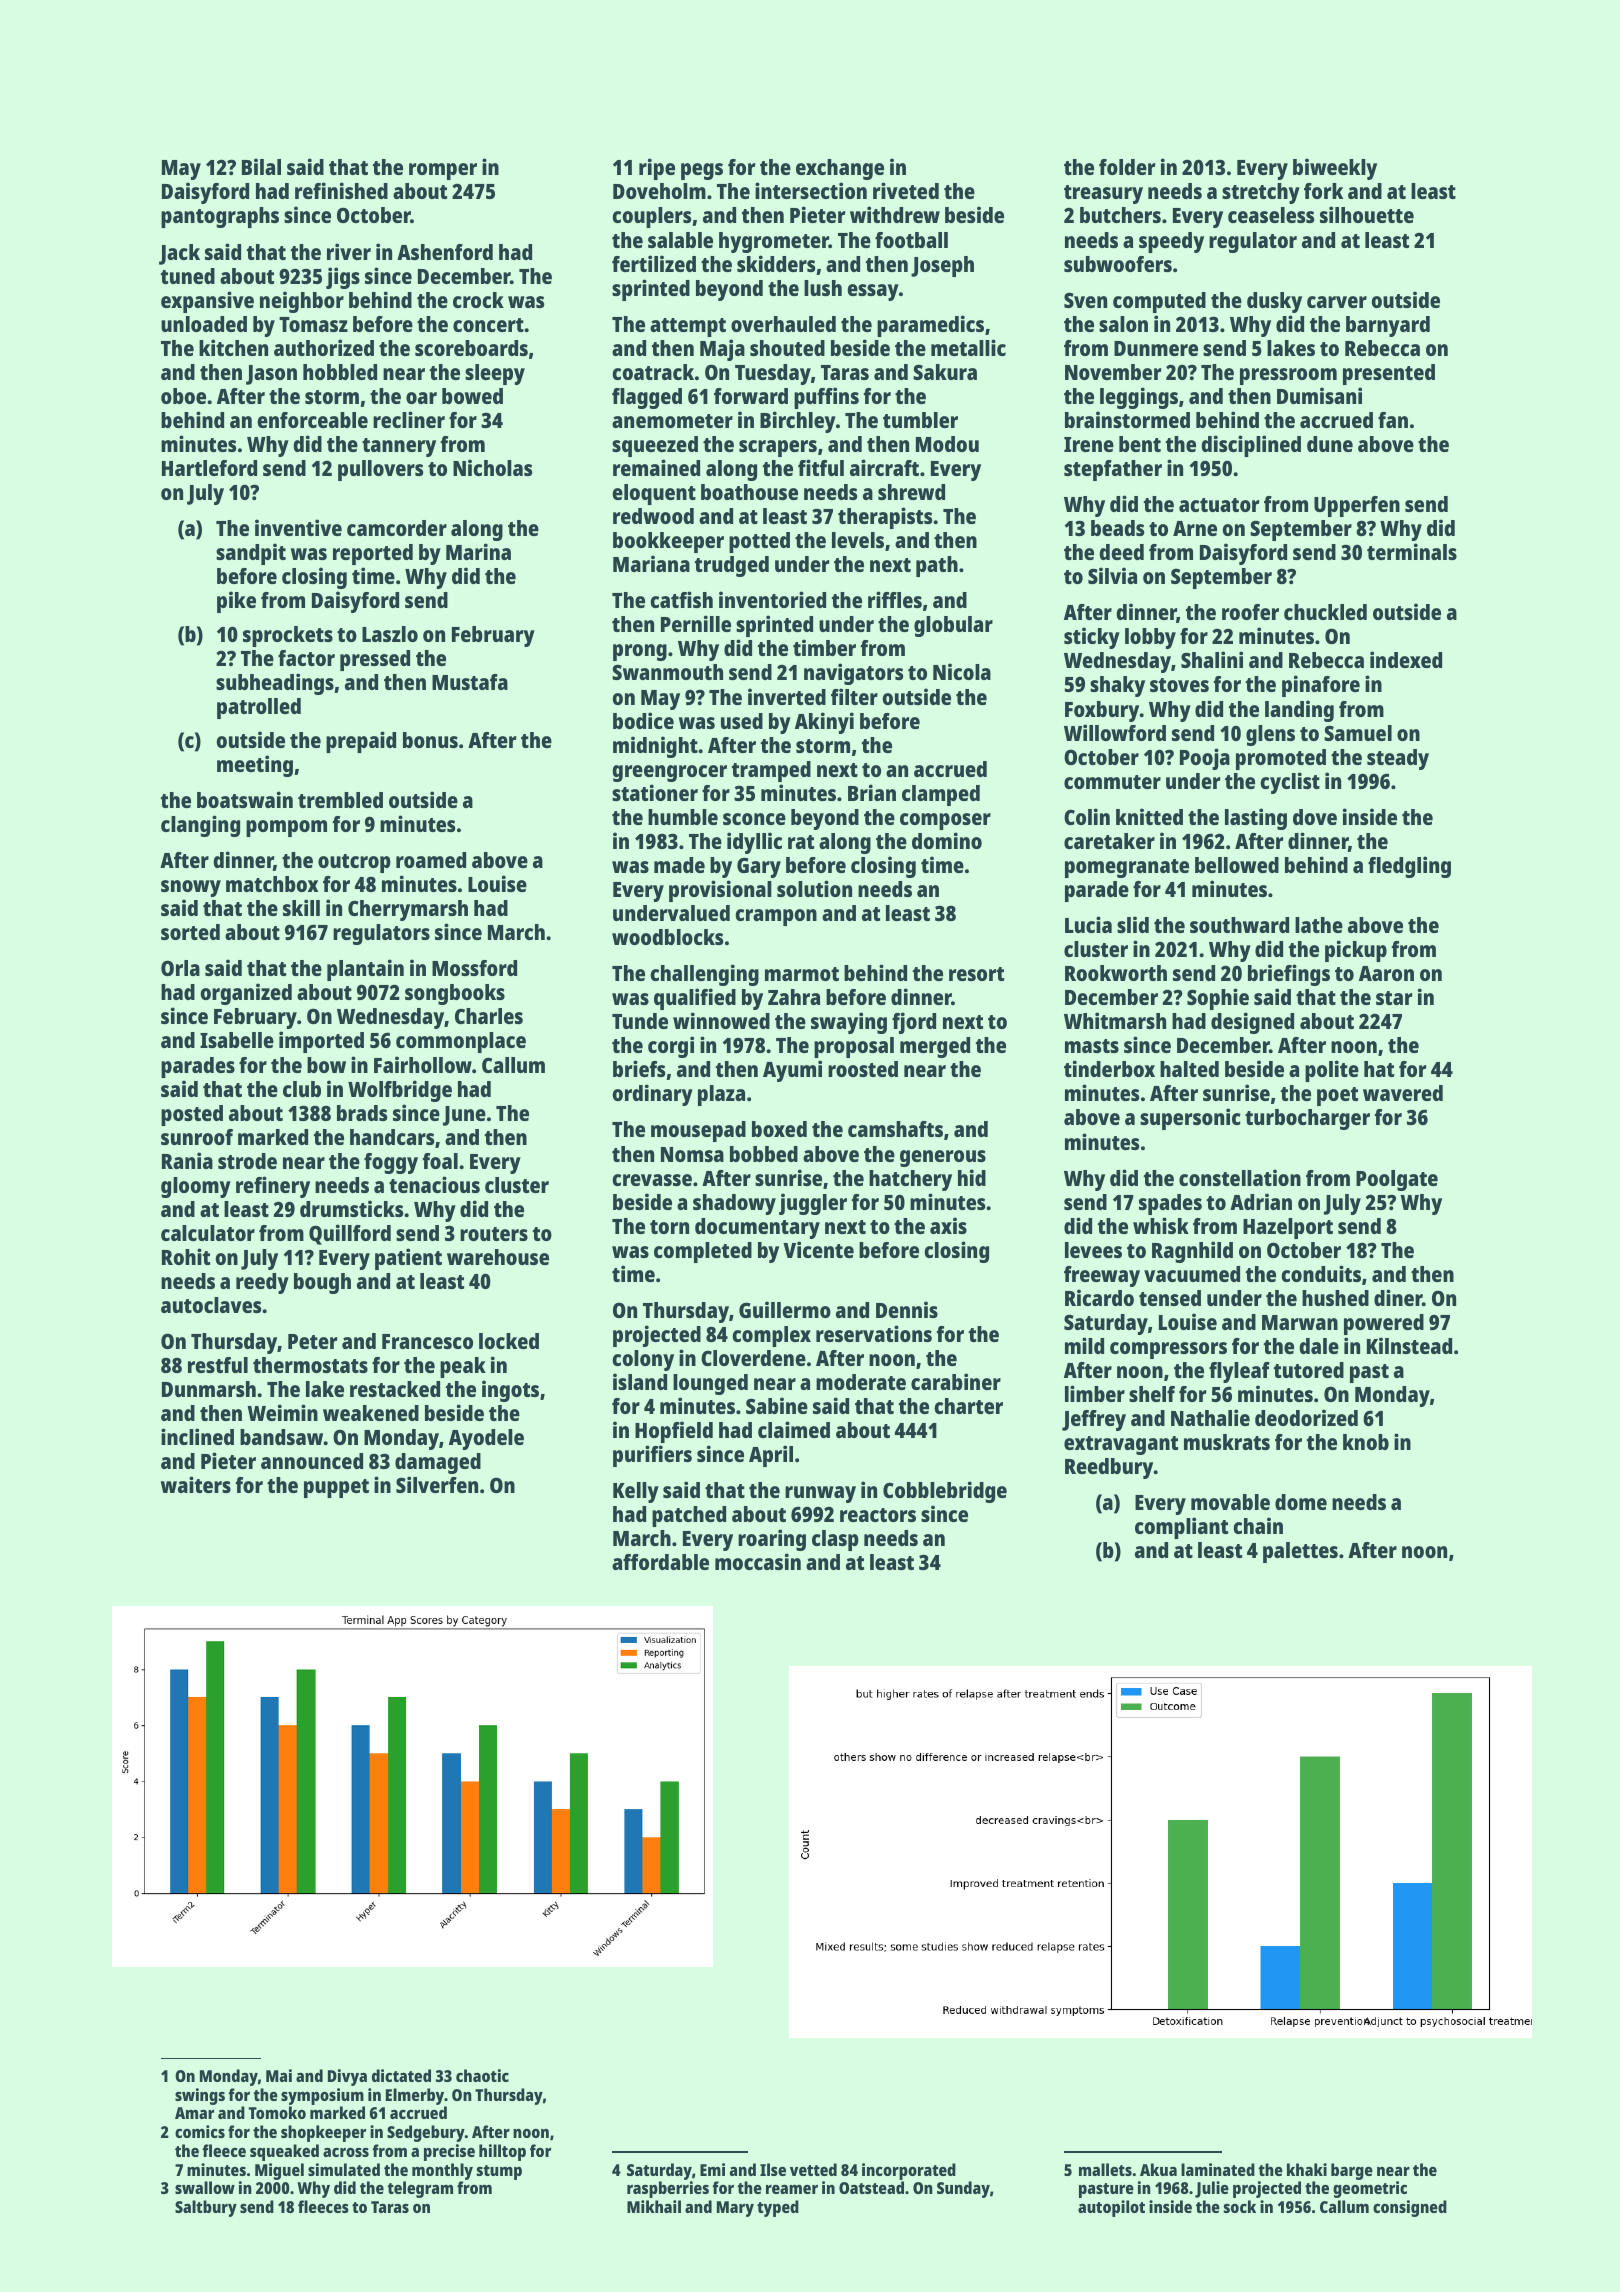 The image size is (1620, 2292). What do you see at coordinates (437, 1484) in the screenshot?
I see `Silverfen` at bounding box center [437, 1484].
